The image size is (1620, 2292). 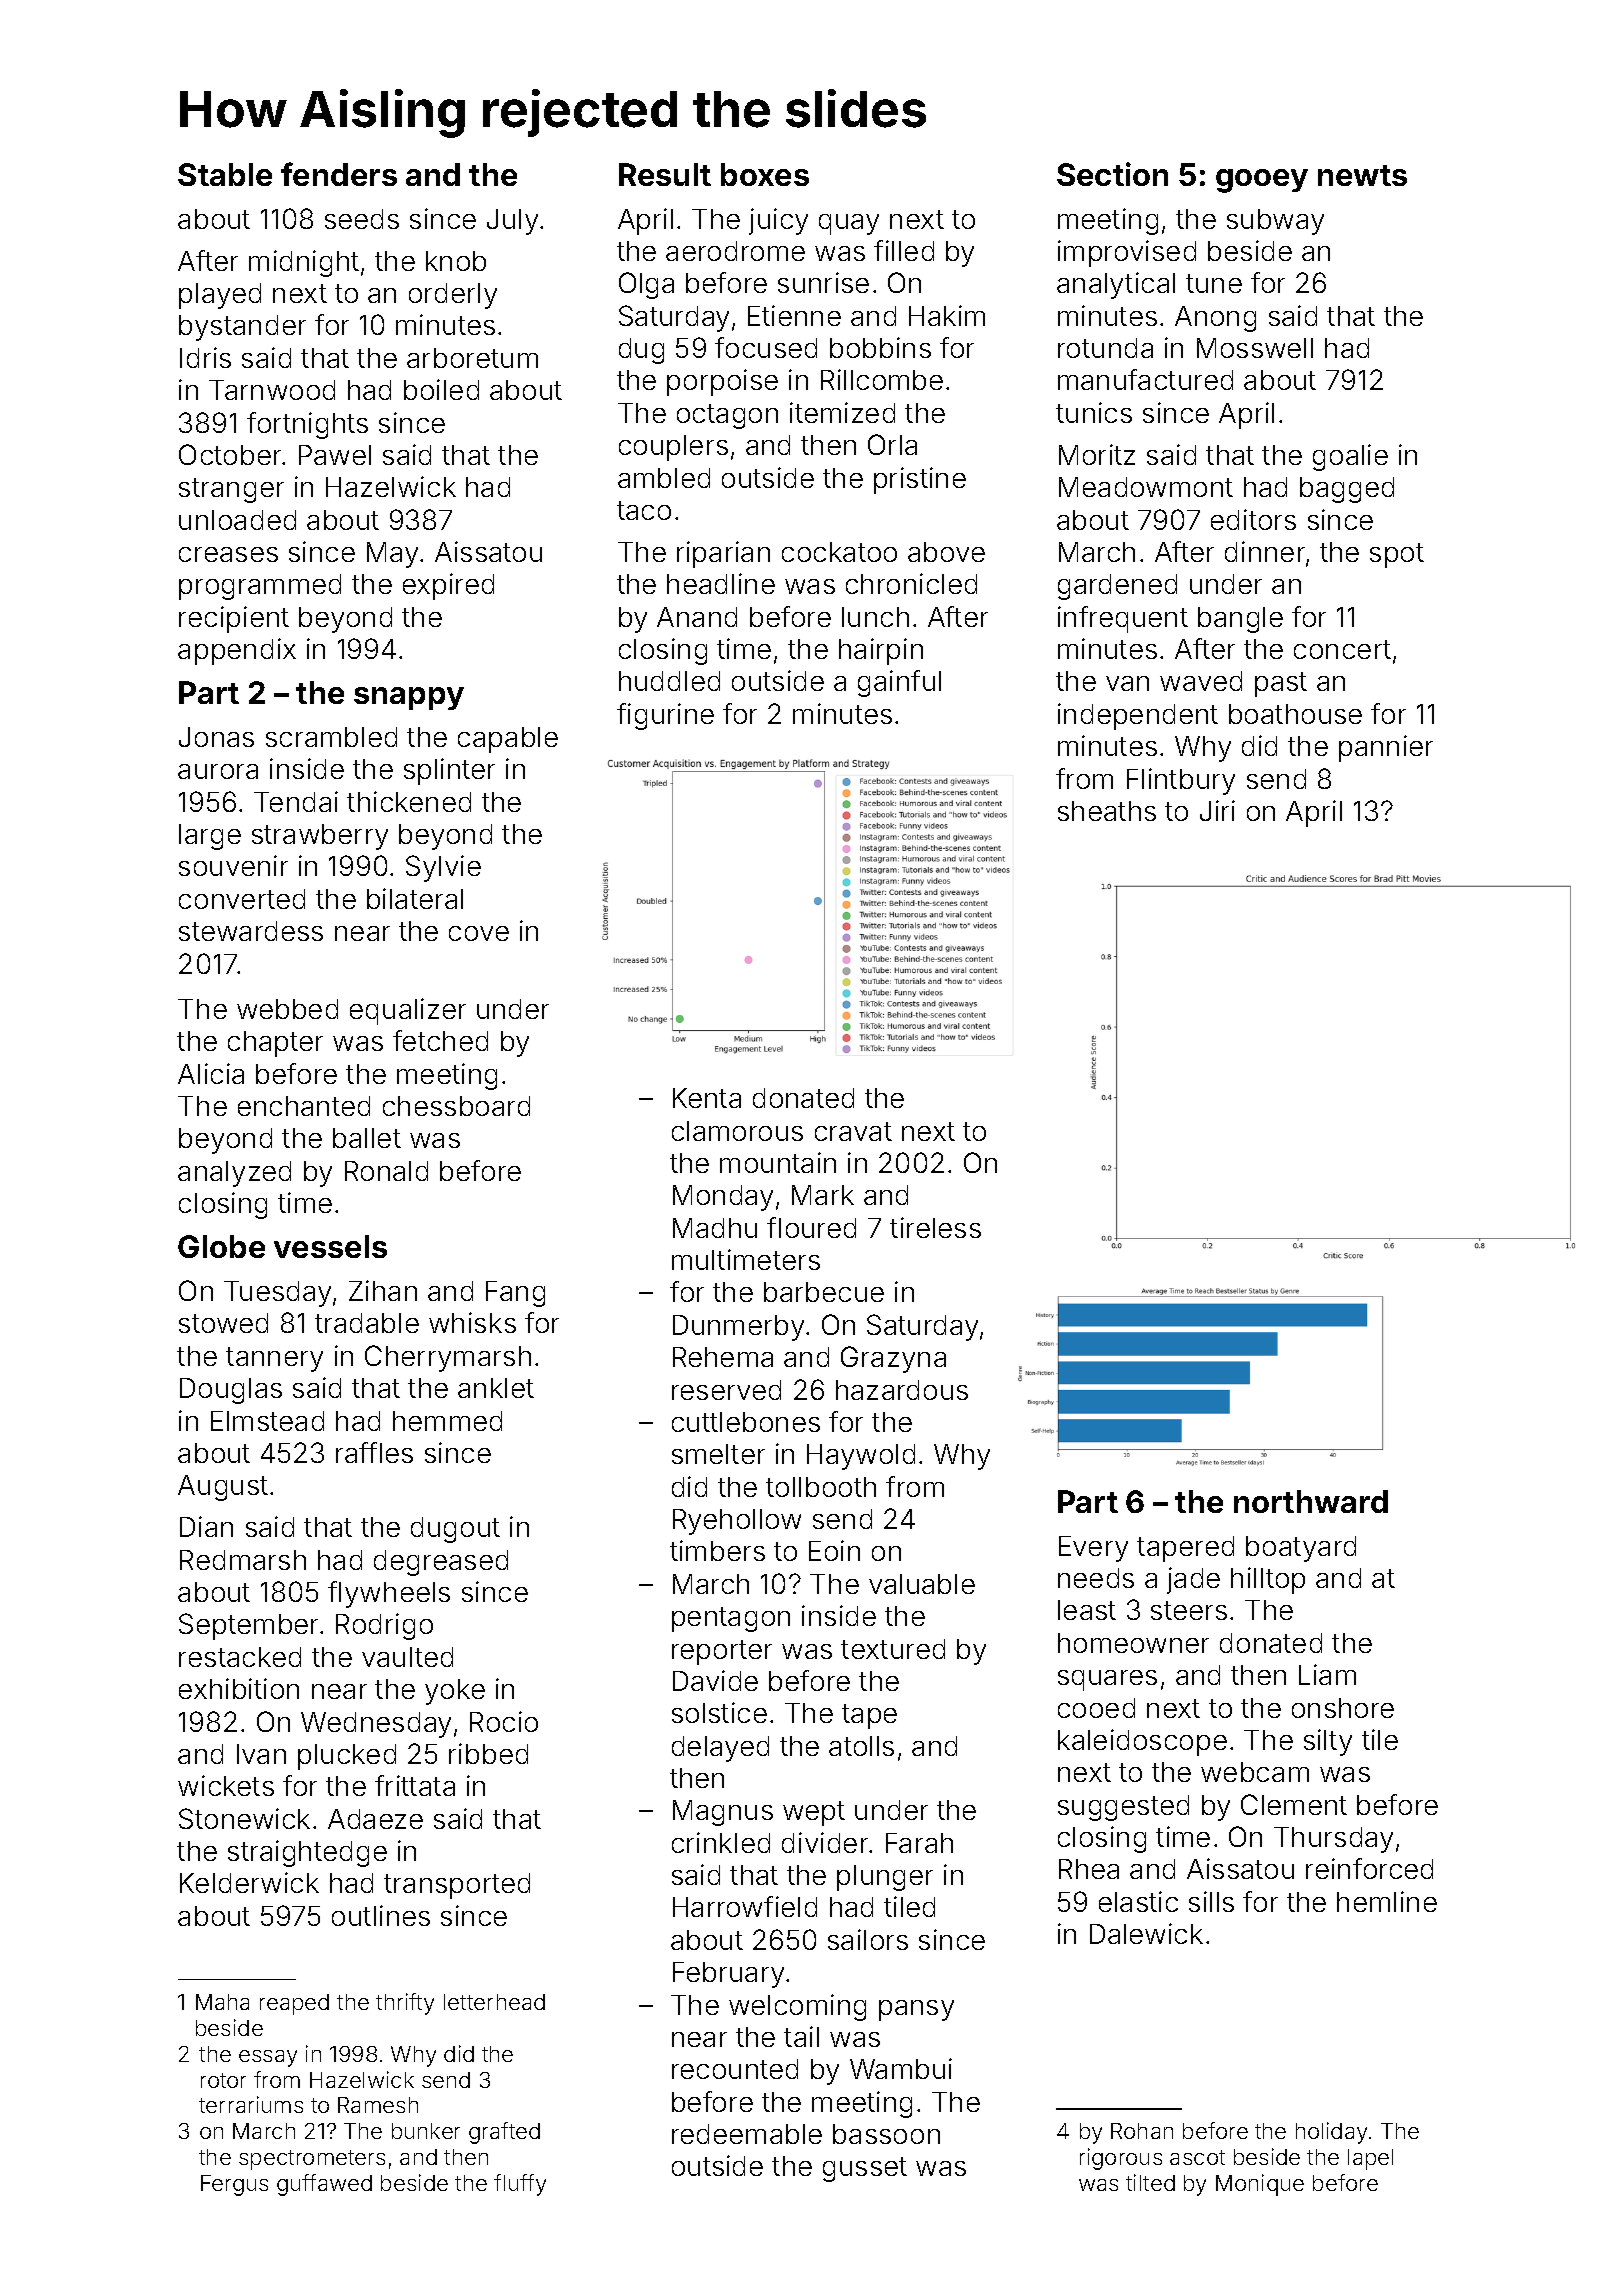 I want to click on cove, so click(x=479, y=933).
